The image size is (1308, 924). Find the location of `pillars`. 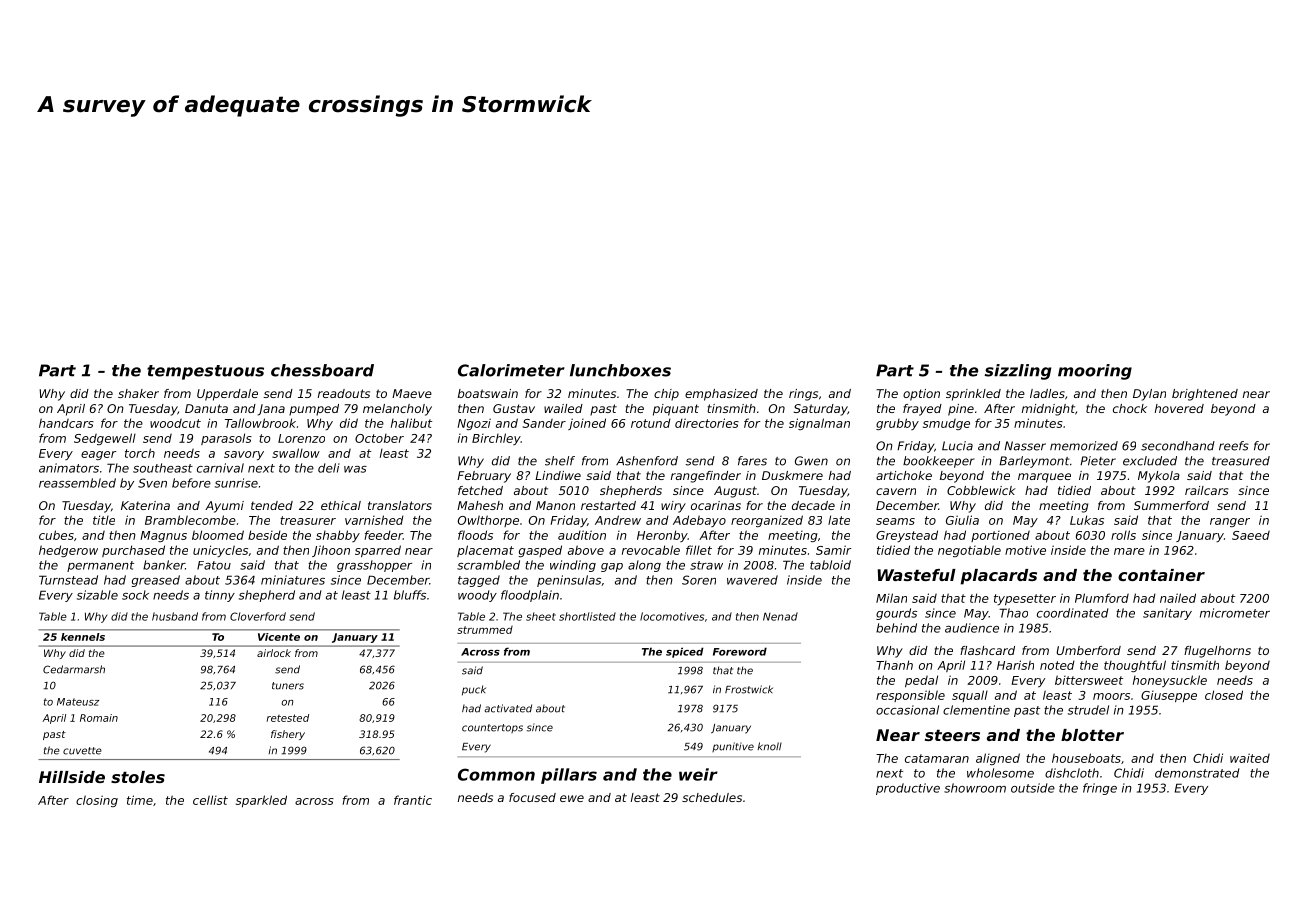

pillars is located at coordinates (569, 776).
